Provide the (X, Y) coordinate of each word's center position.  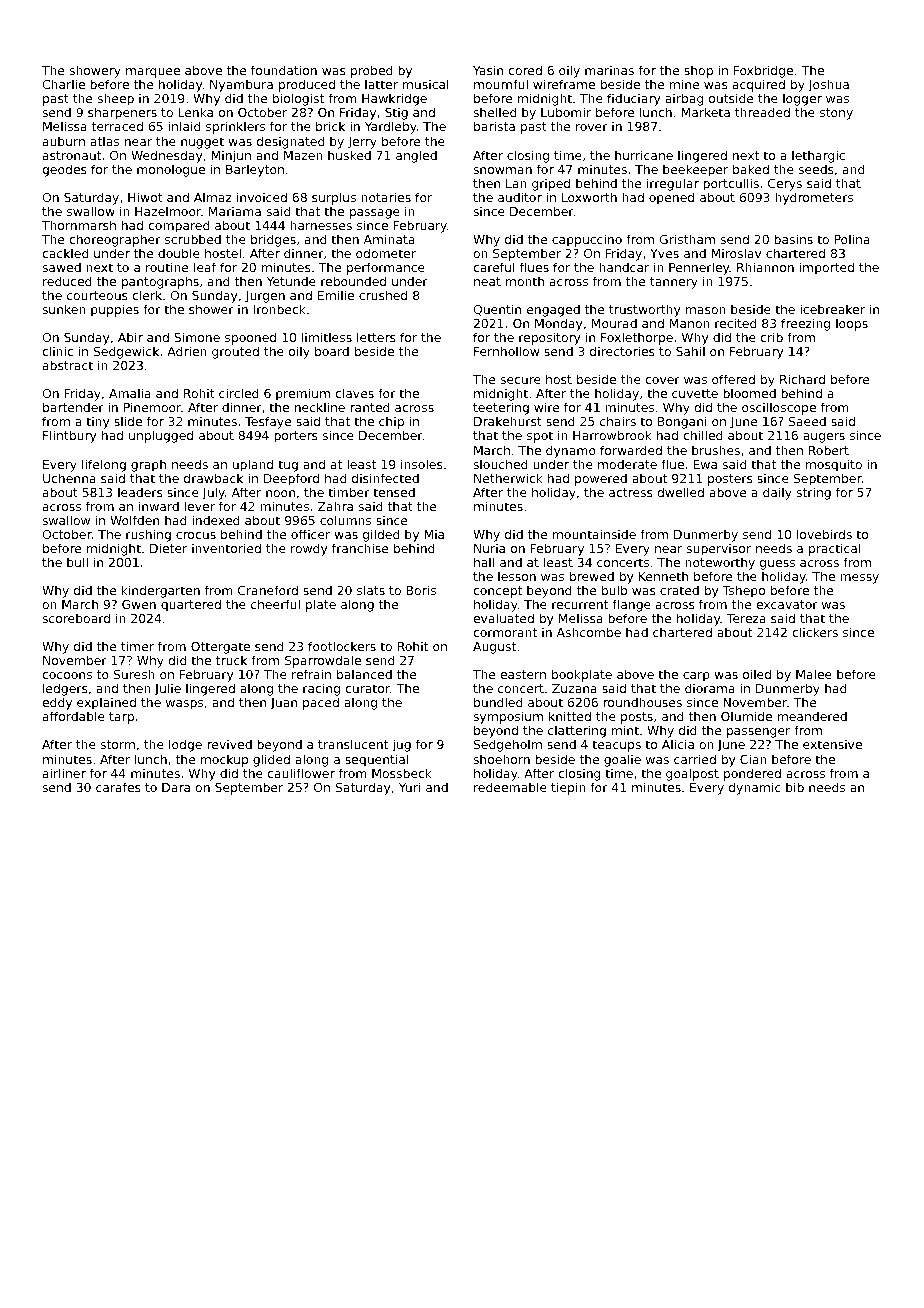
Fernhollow (506, 351)
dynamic (755, 788)
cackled (65, 253)
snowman (502, 170)
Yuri (409, 787)
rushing (148, 535)
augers (824, 438)
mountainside (594, 534)
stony (836, 114)
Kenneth (663, 576)
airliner (64, 773)
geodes (64, 170)
